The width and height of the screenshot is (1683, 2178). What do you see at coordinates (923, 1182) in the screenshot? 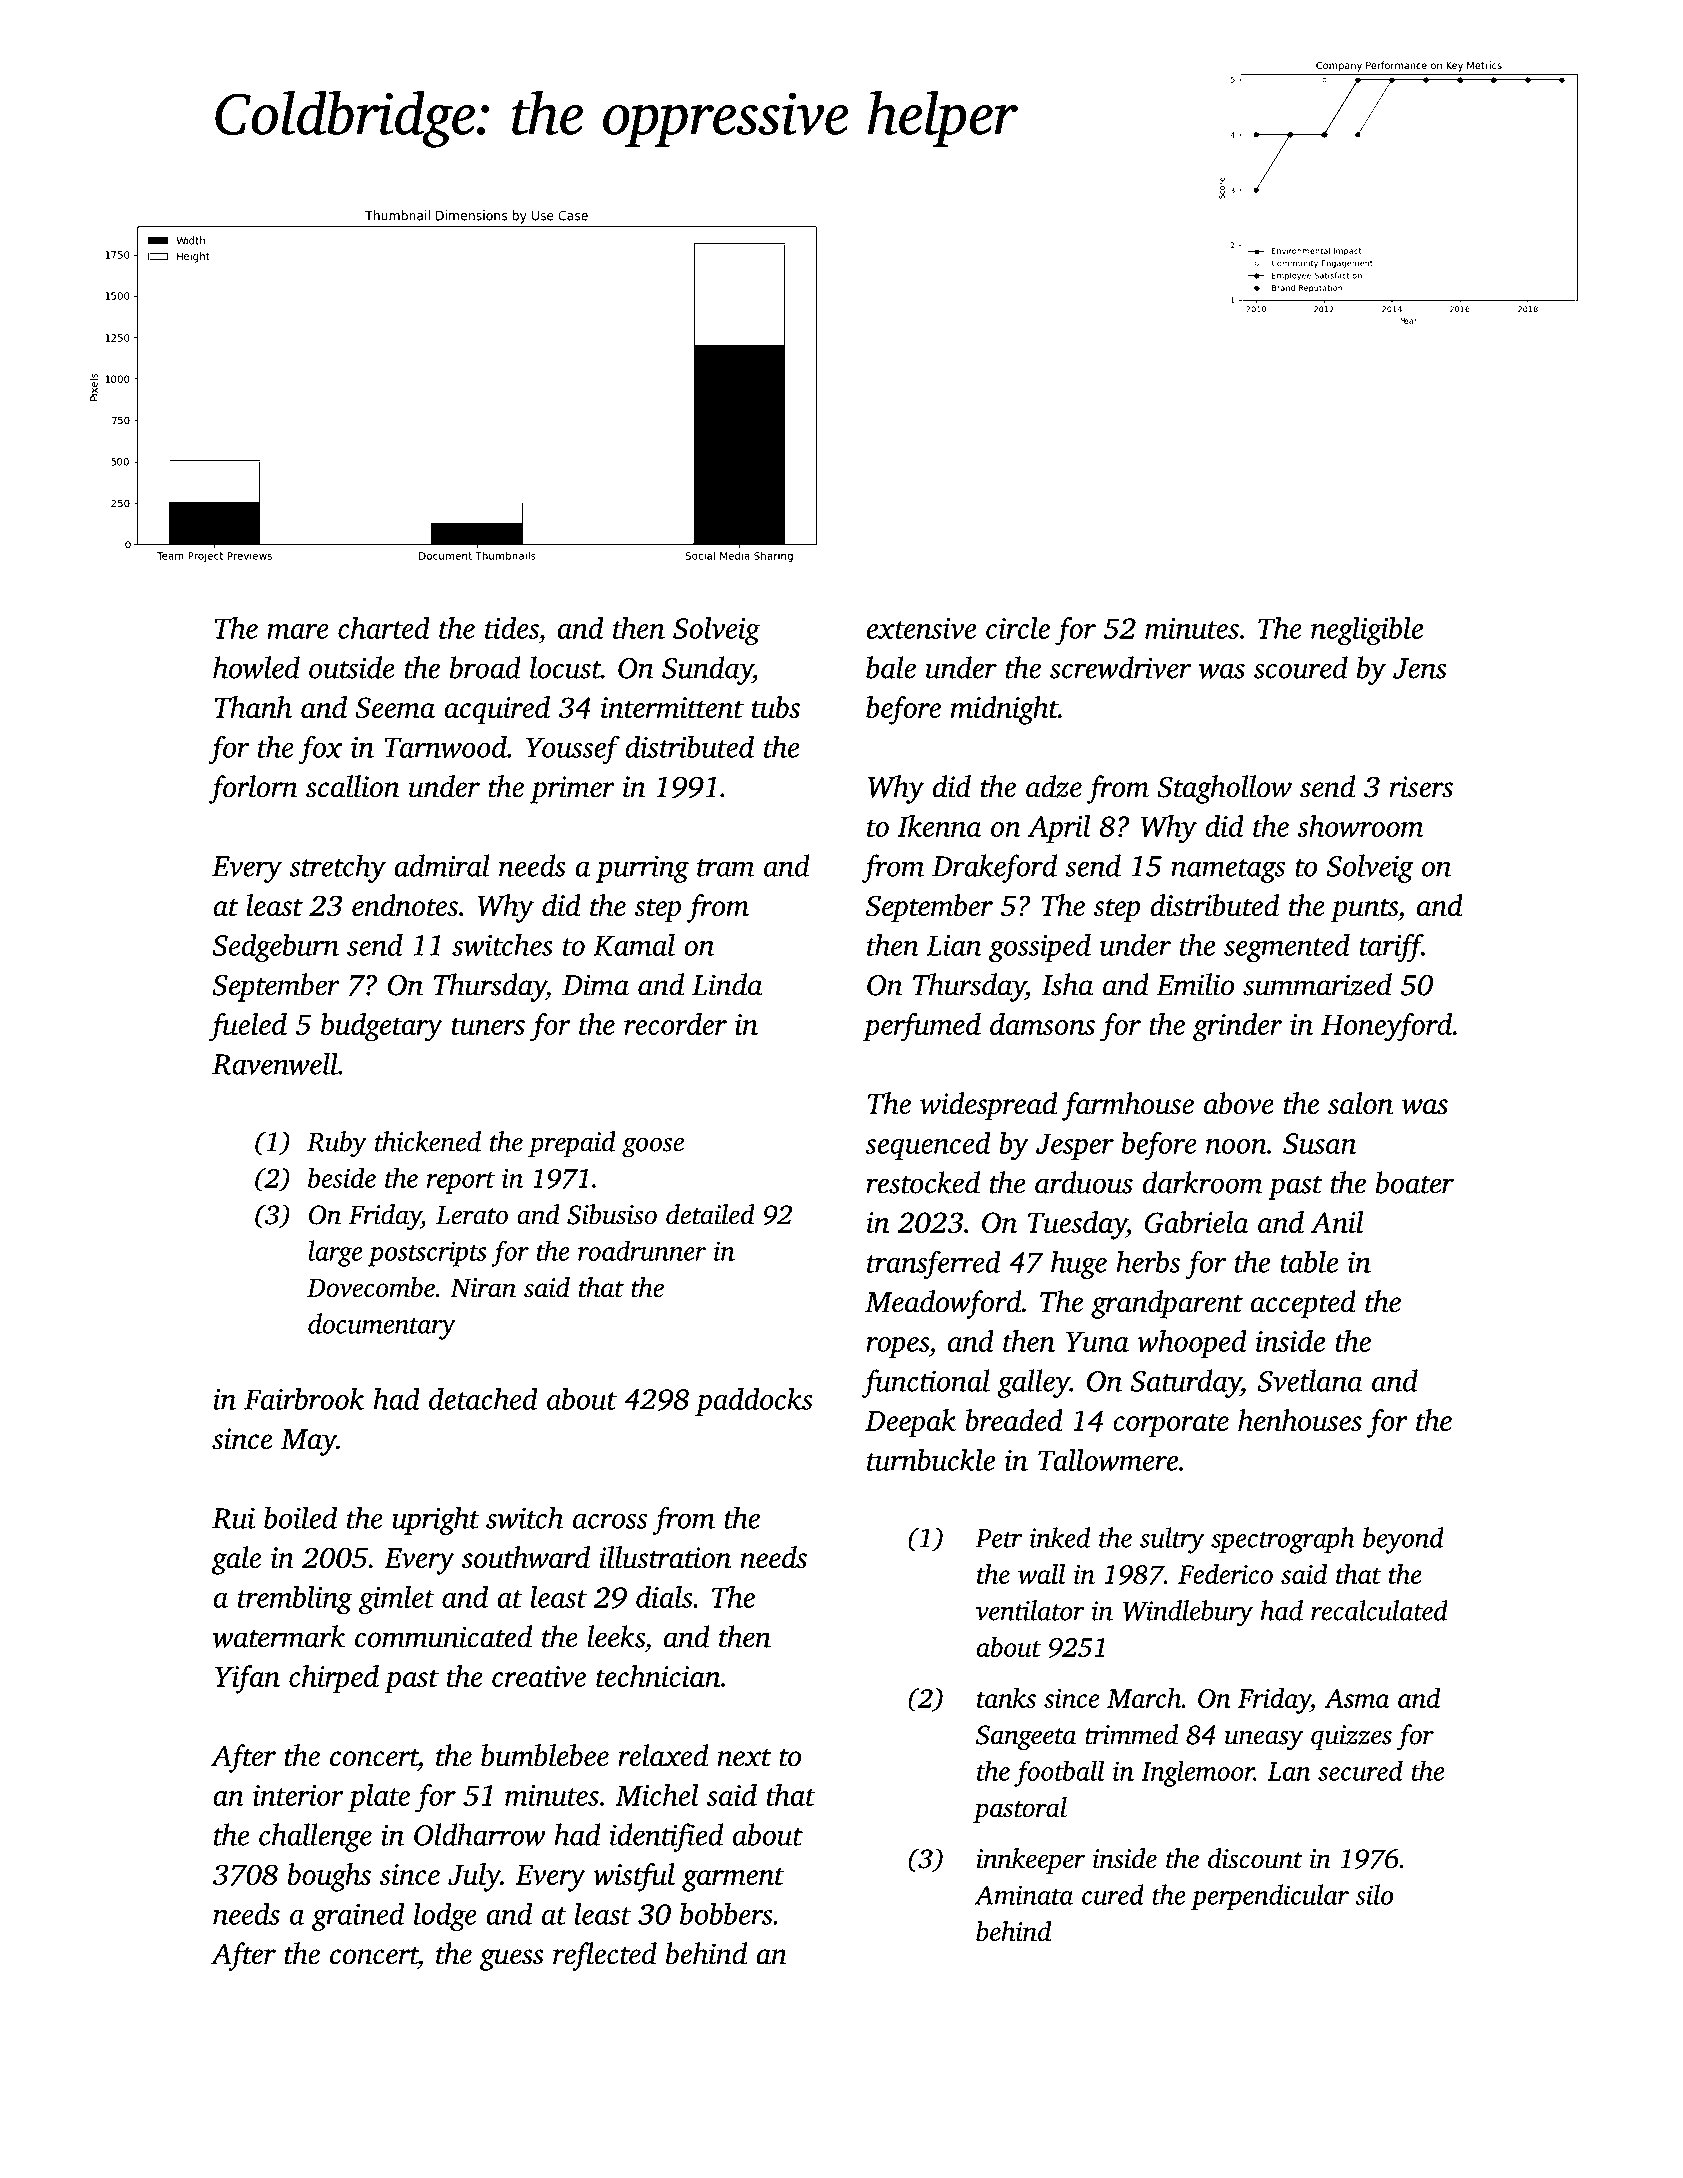
I see `restocked` at bounding box center [923, 1182].
